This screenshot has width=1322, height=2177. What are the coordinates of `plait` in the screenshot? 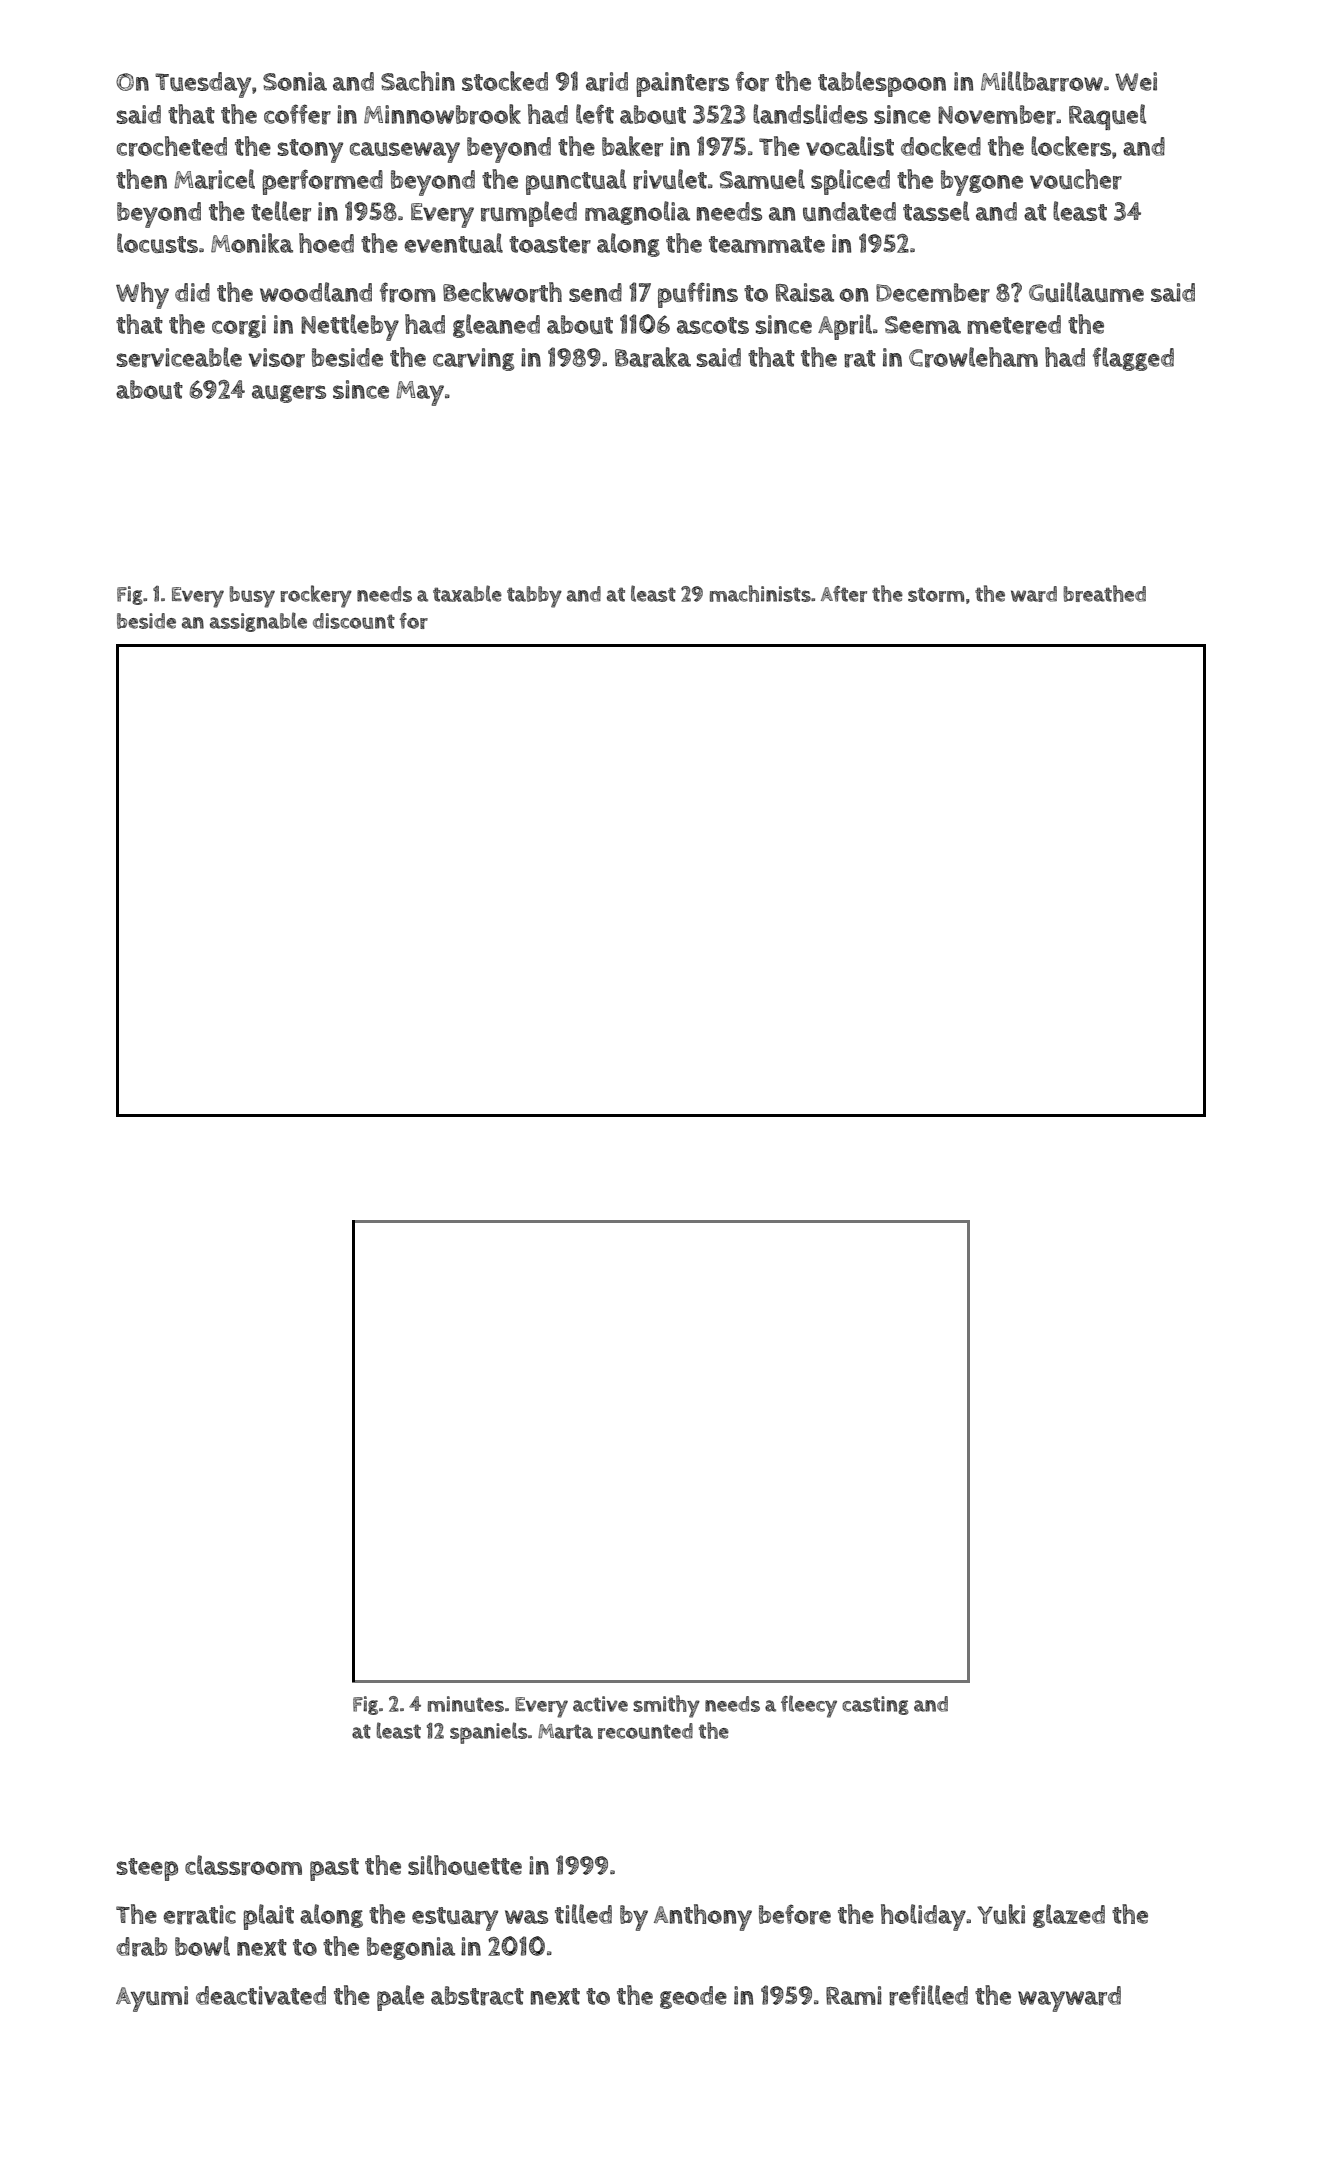 It's located at (268, 1917).
